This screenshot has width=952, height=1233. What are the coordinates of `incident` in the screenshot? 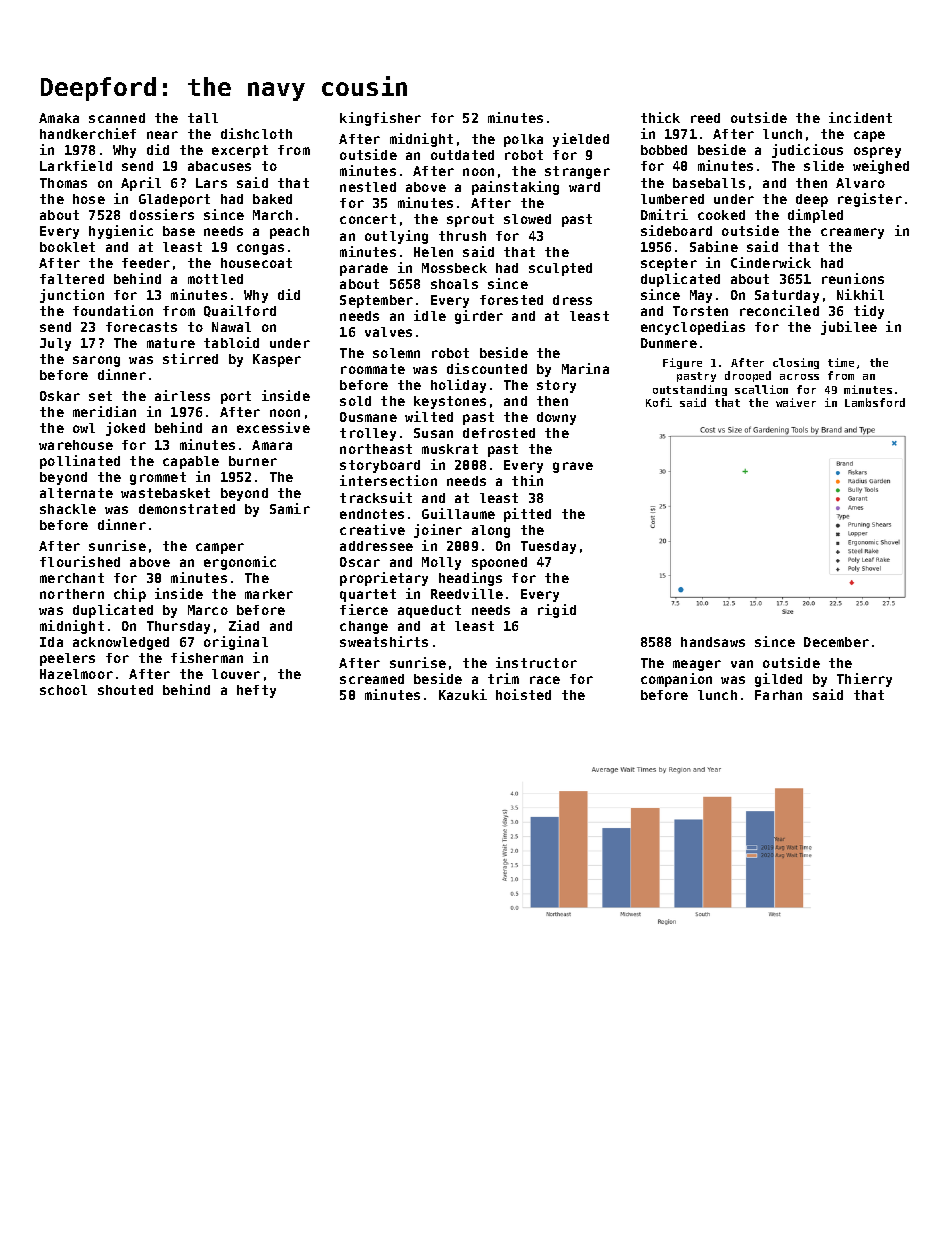 It's located at (860, 117).
